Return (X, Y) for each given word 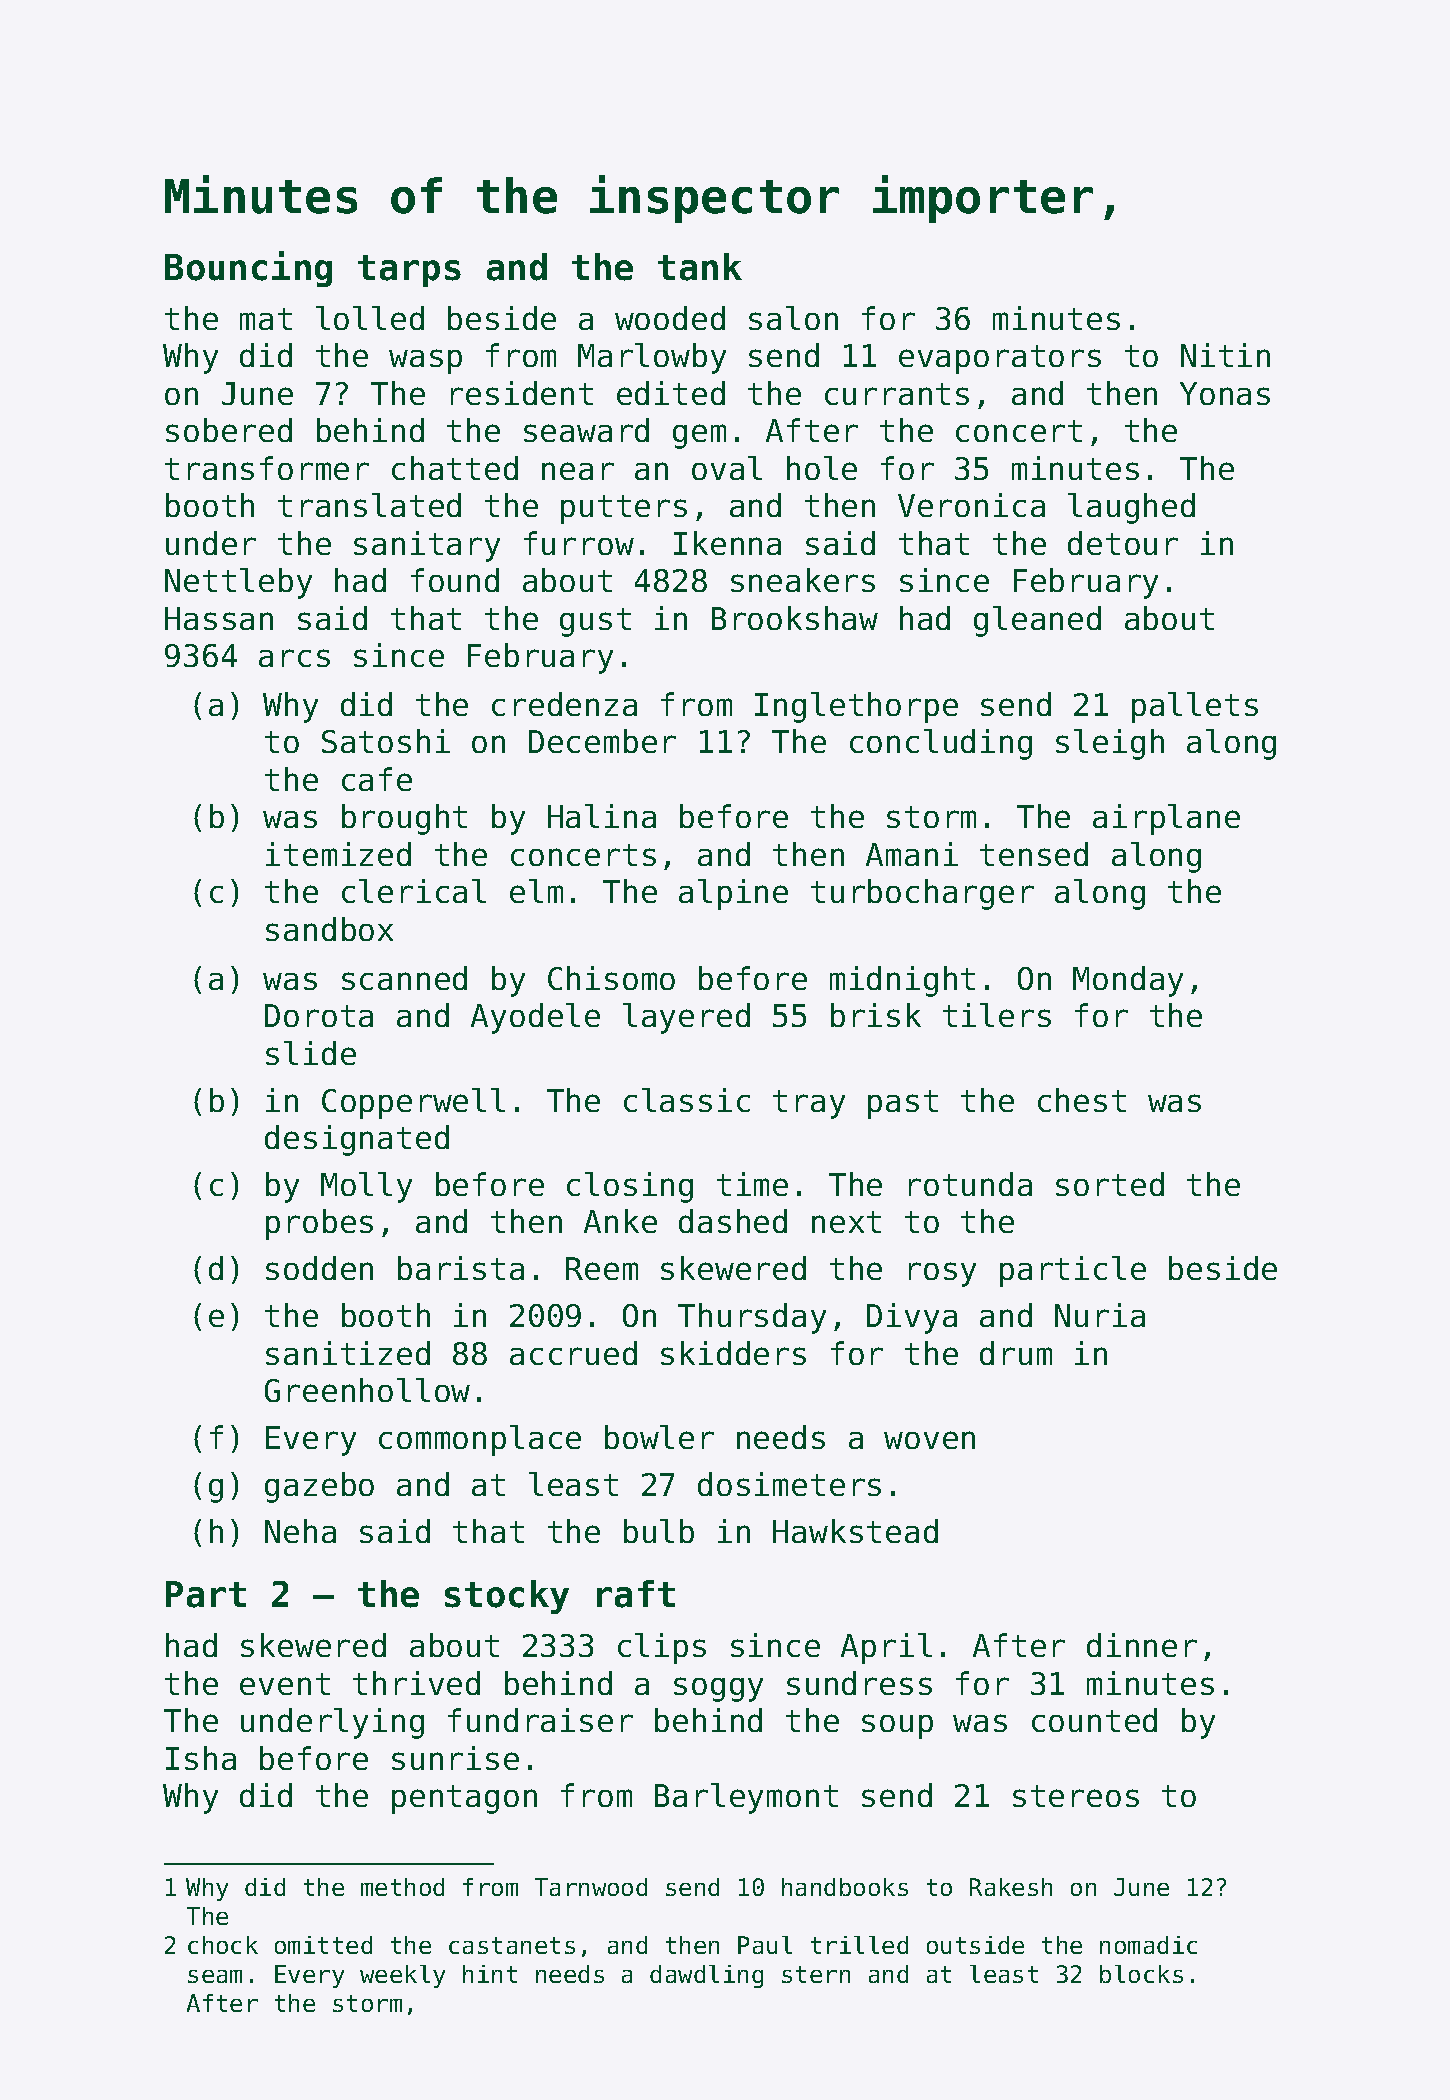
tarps (409, 271)
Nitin (1225, 355)
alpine (733, 894)
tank (700, 267)
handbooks (845, 1887)
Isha (201, 1758)
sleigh (1110, 744)
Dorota (319, 1015)
